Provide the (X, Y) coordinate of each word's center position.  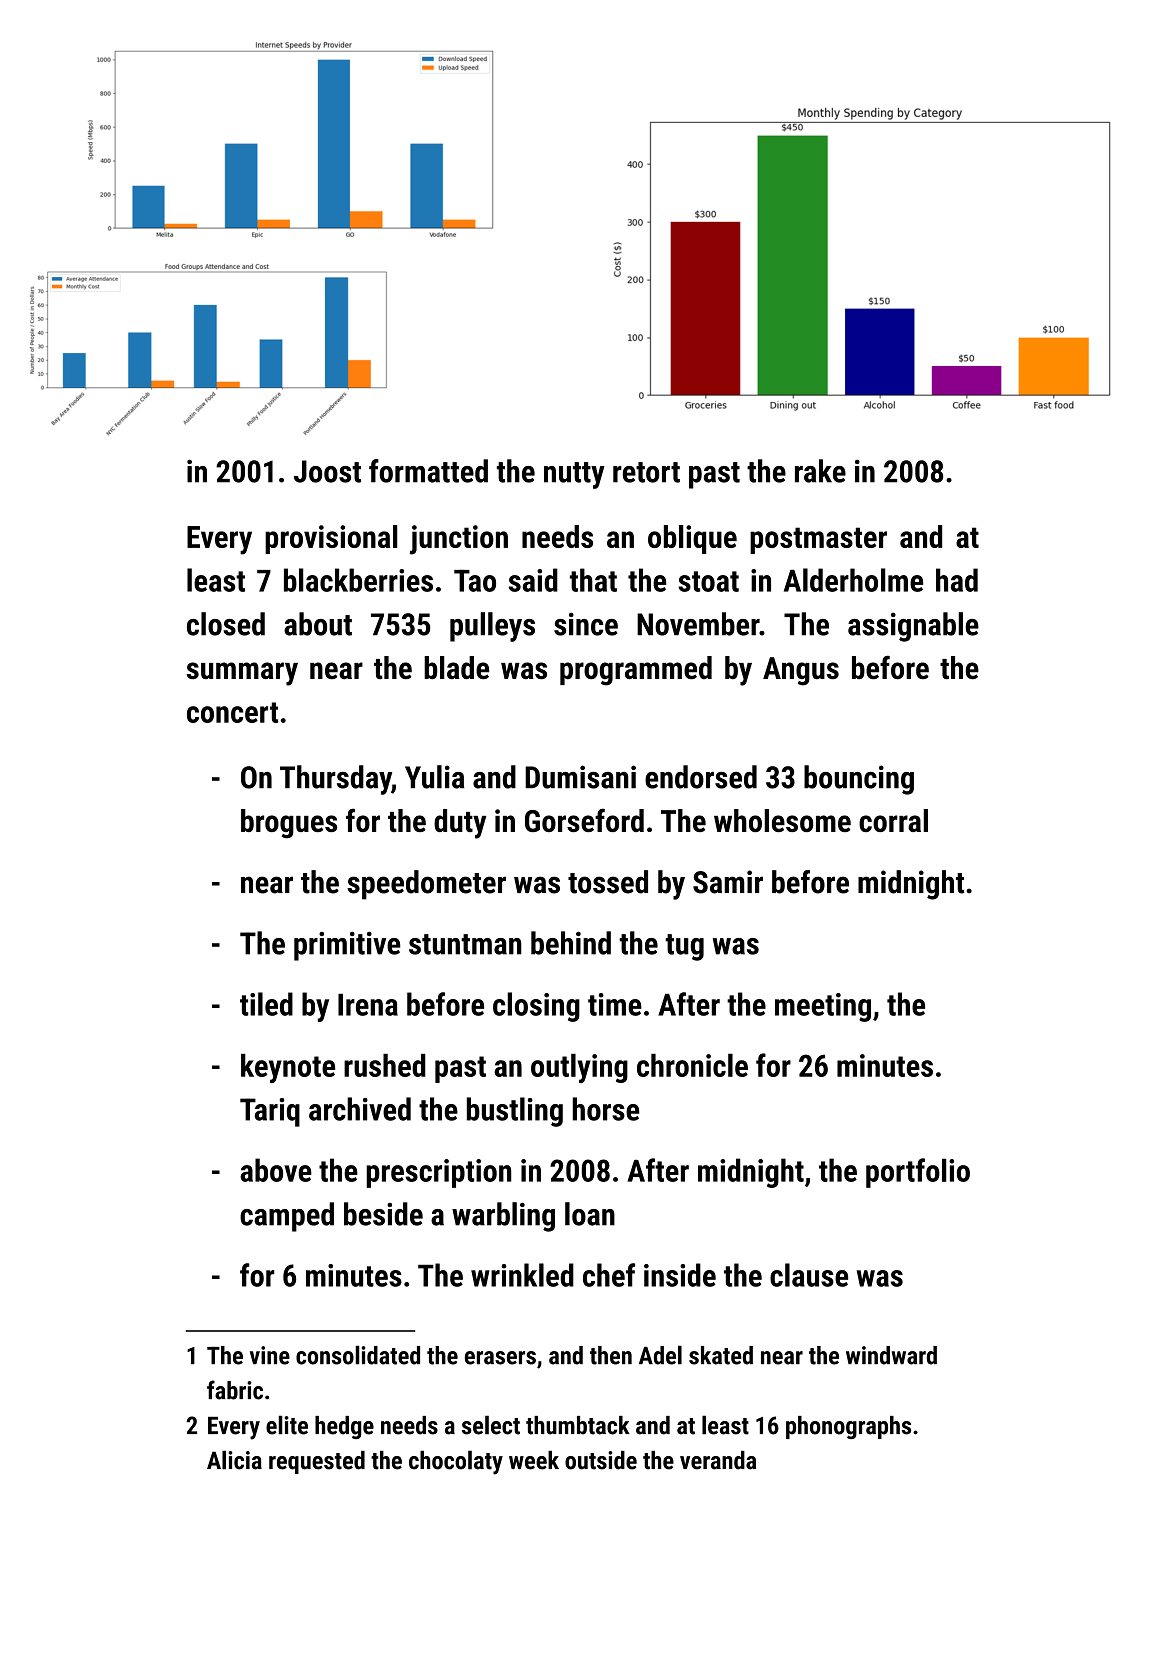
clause (809, 1275)
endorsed (701, 777)
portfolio (918, 1173)
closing (536, 1007)
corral (893, 820)
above (276, 1170)
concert (232, 712)
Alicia (234, 1460)
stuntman (465, 944)
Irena (368, 1004)
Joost (327, 471)
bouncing (859, 780)
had (957, 580)
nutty (574, 475)
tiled (266, 1004)
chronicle (692, 1065)
